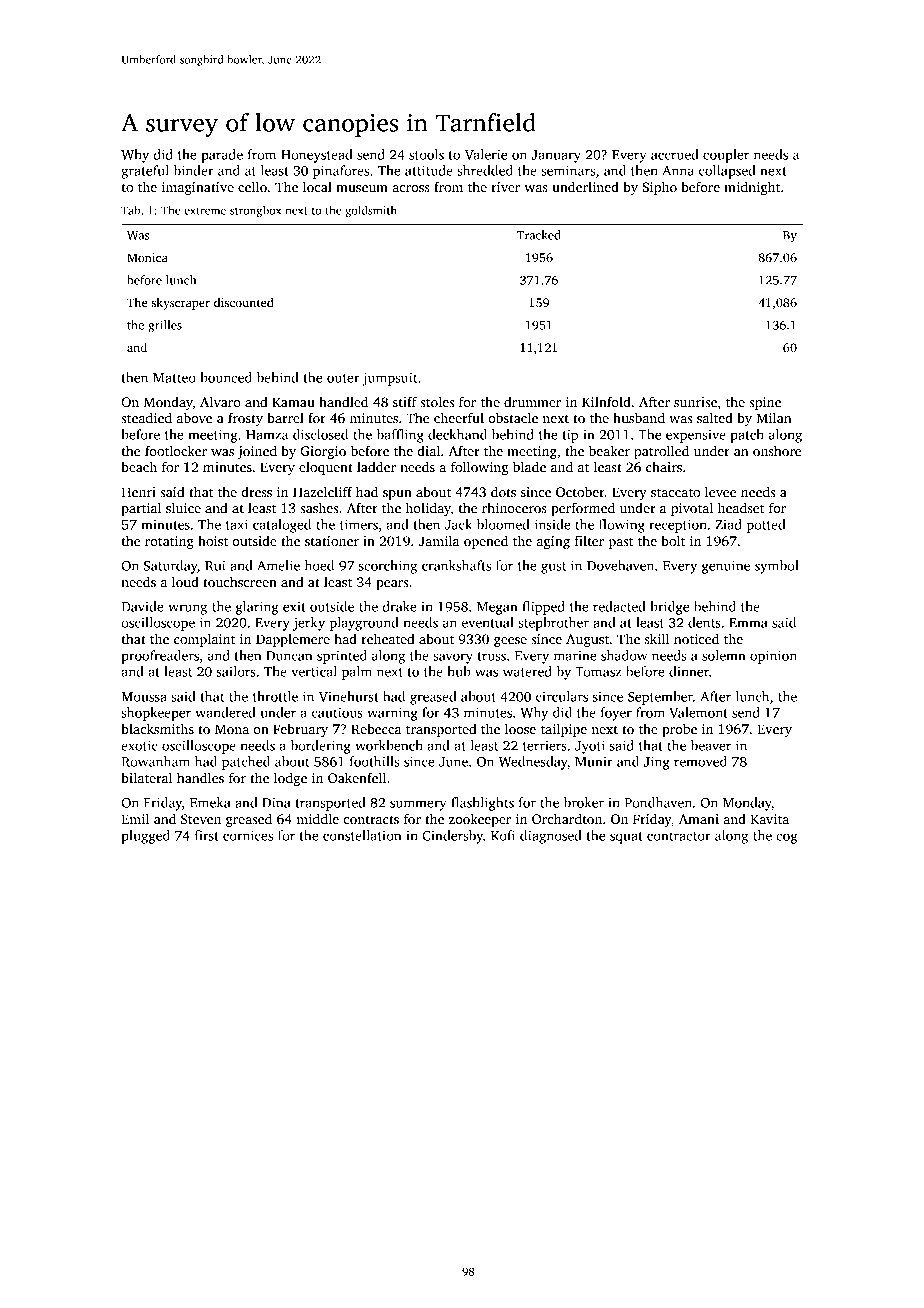 This screenshot has height=1308, width=924. I want to click on Henri, so click(138, 492).
